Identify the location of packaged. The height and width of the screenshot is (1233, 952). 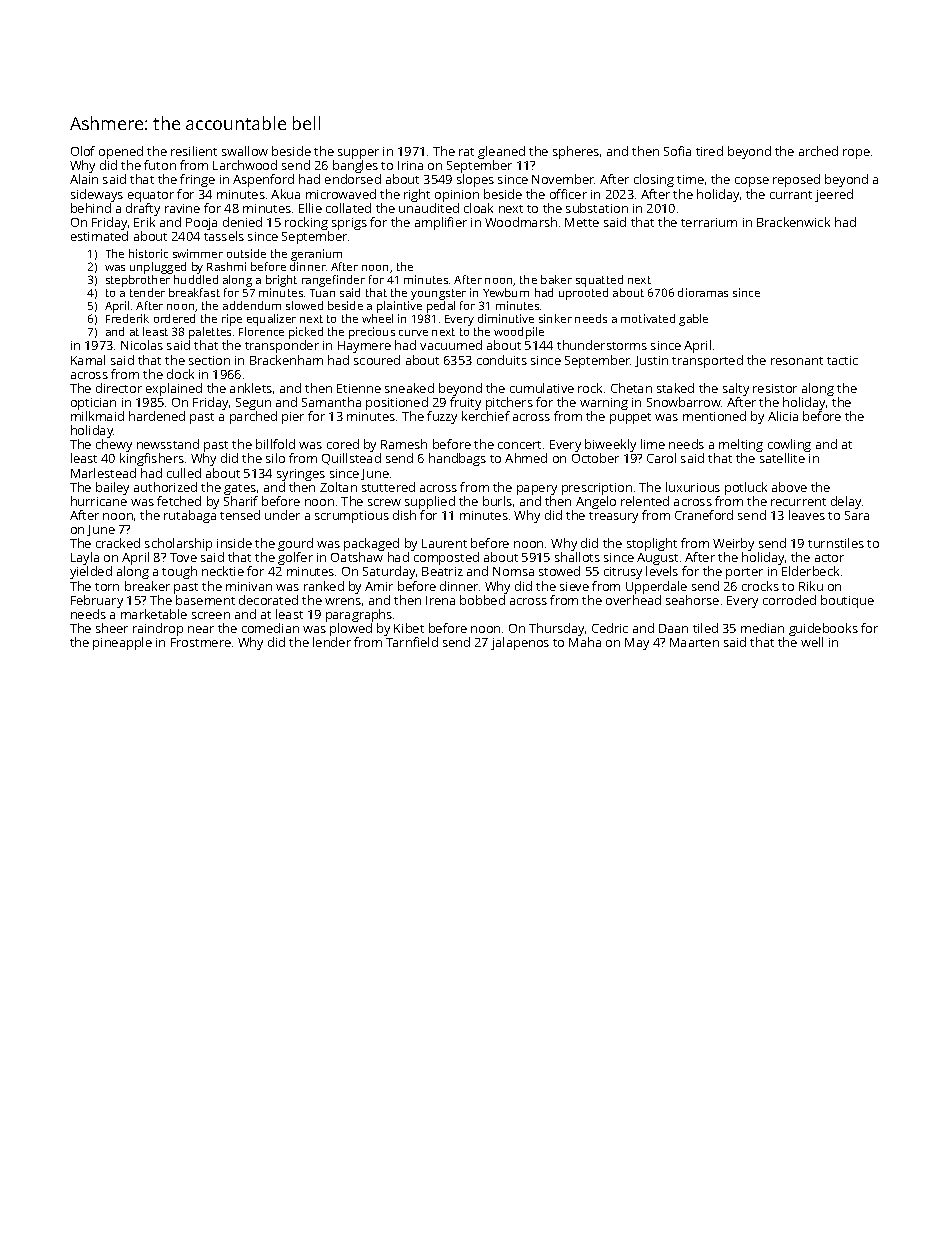
(371, 544).
